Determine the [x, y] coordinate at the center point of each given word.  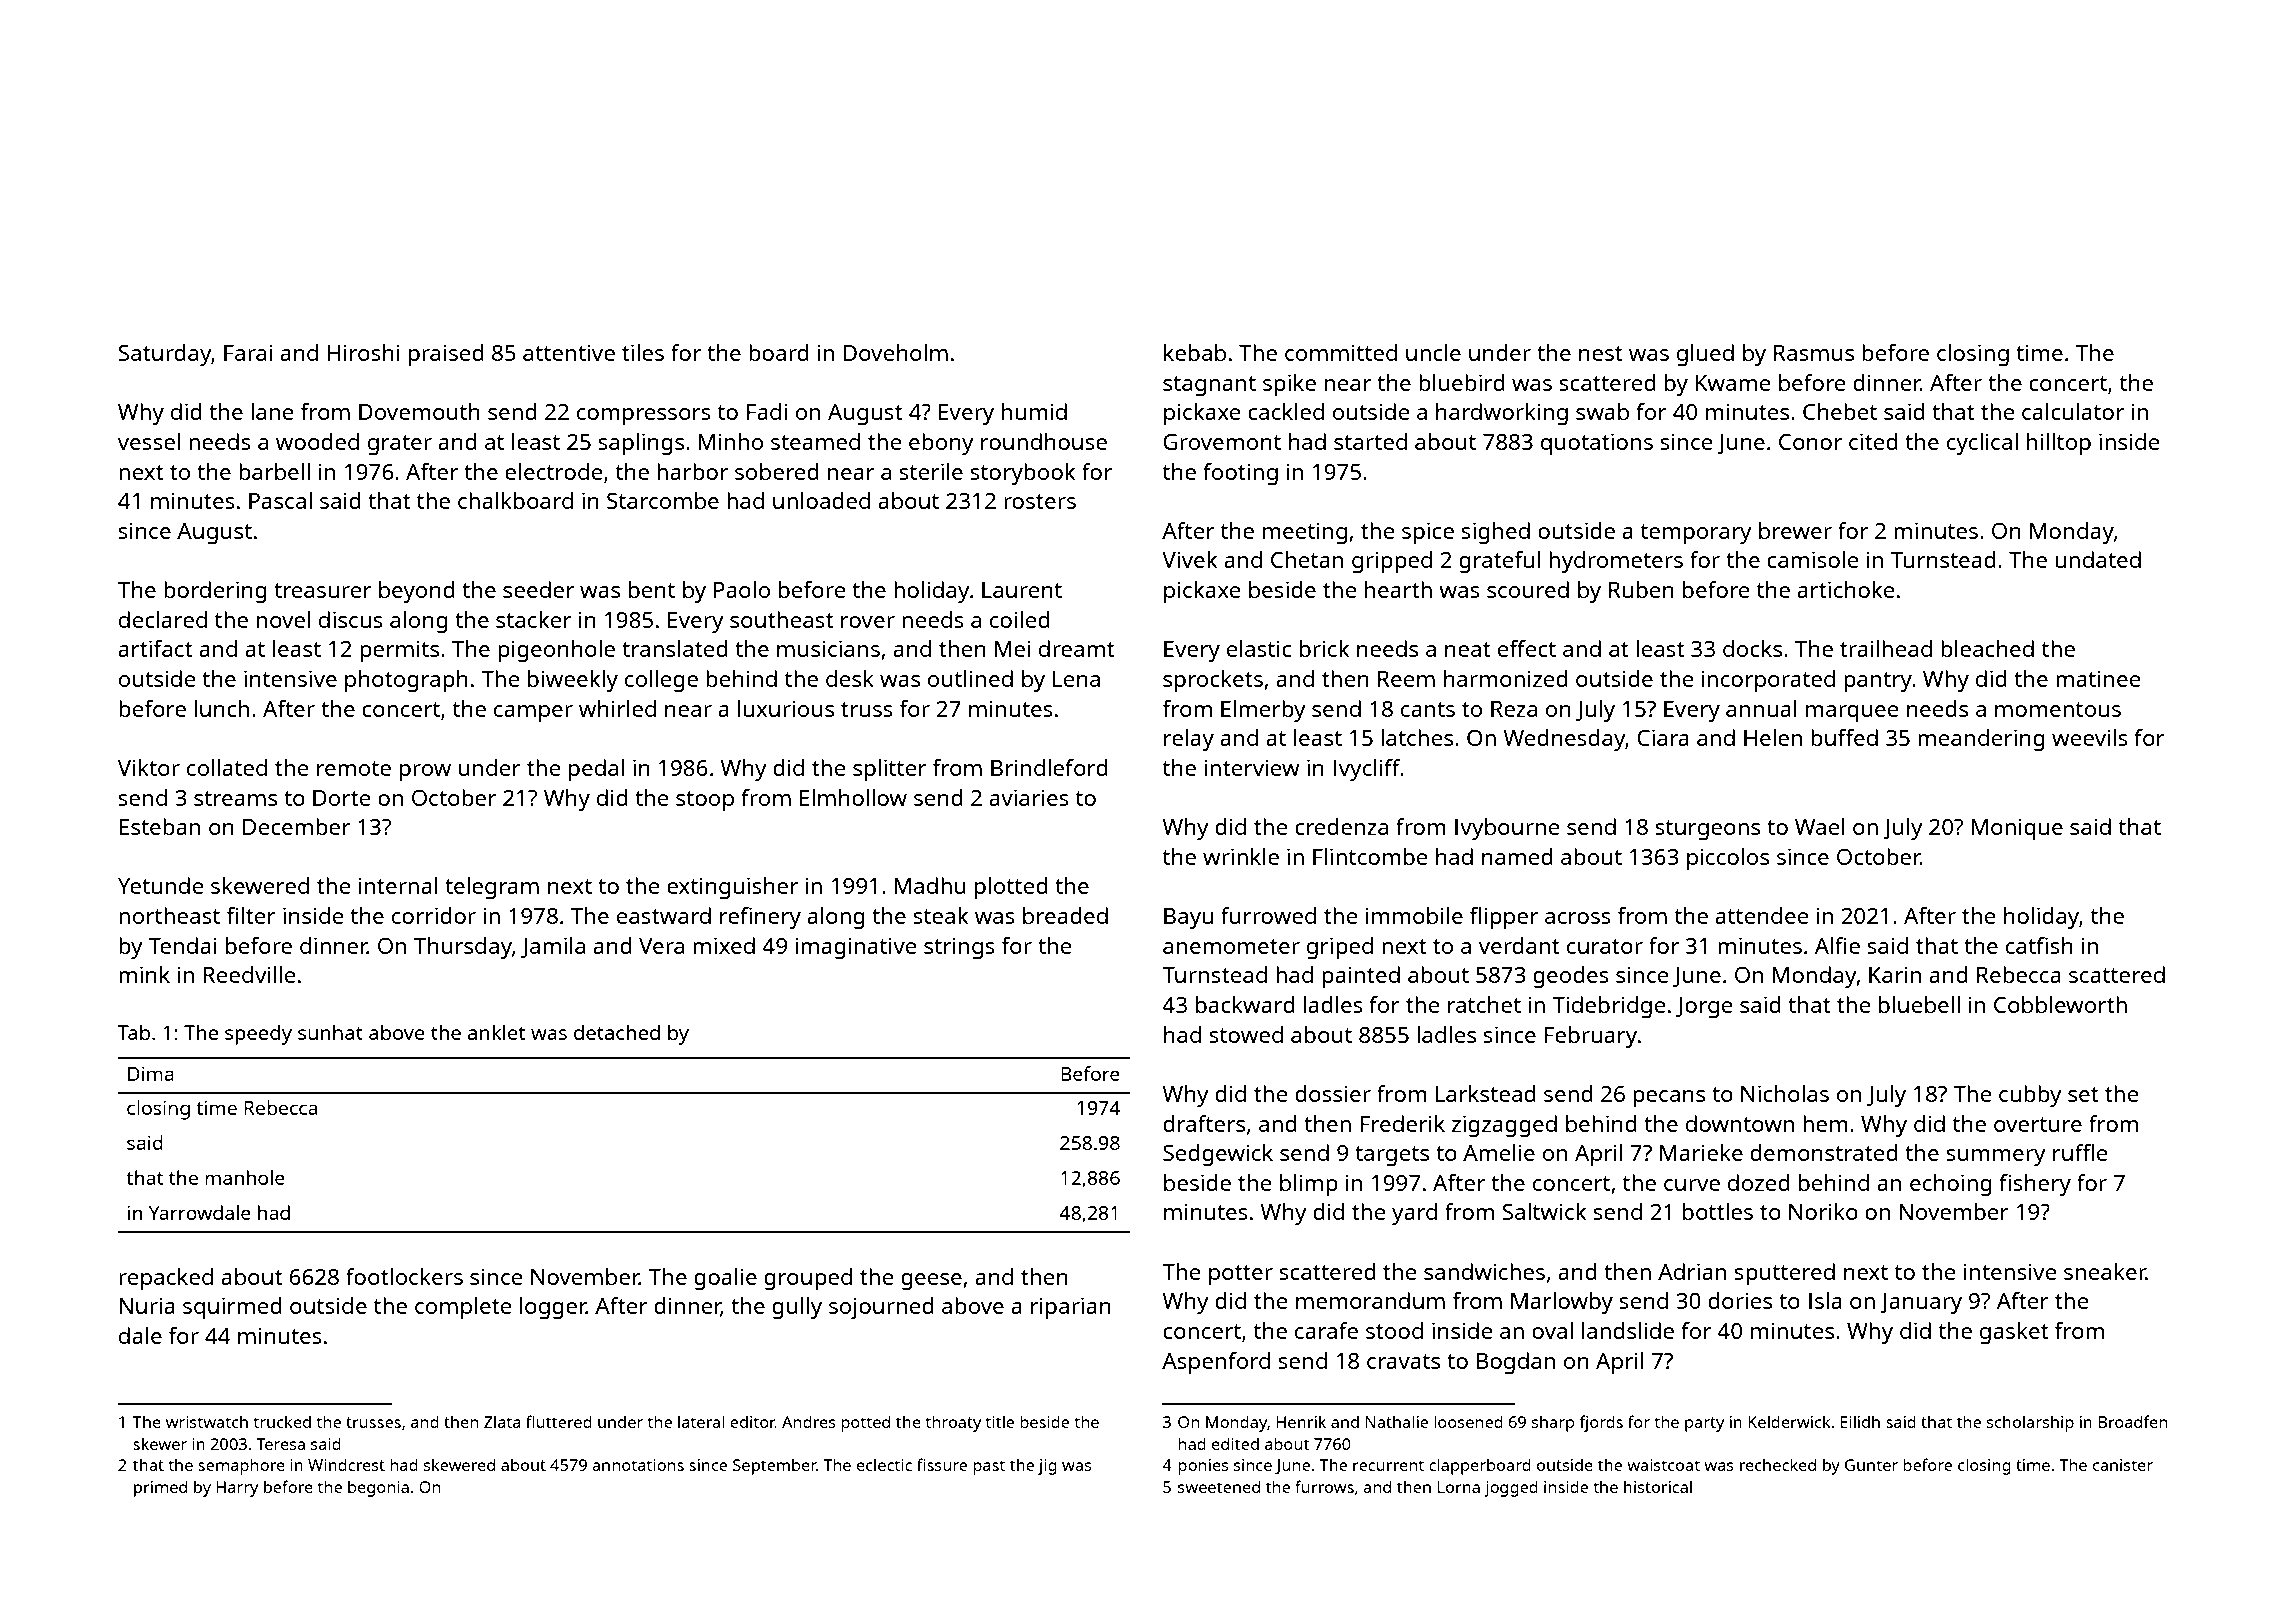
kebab [1195, 352]
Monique [2017, 829]
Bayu [1188, 919]
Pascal [280, 500]
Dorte [342, 798]
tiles [643, 352]
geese [931, 1282]
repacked [166, 1279]
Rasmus [1814, 353]
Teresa [280, 1444]
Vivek [1189, 559]
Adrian [1692, 1271]
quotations [1597, 444]
